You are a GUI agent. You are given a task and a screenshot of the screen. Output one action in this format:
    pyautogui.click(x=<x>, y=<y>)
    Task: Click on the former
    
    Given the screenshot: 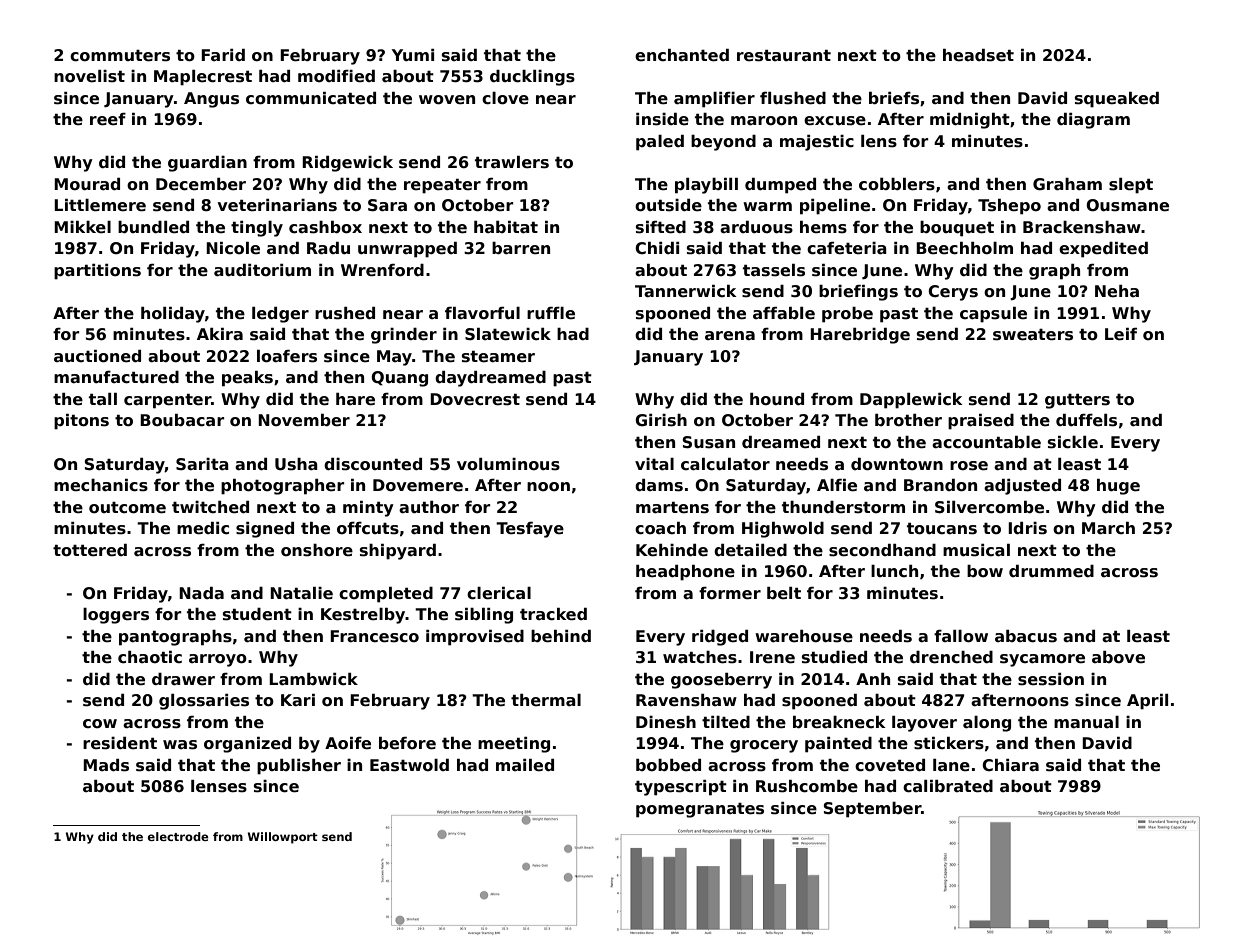 What is the action you would take?
    pyautogui.click(x=730, y=593)
